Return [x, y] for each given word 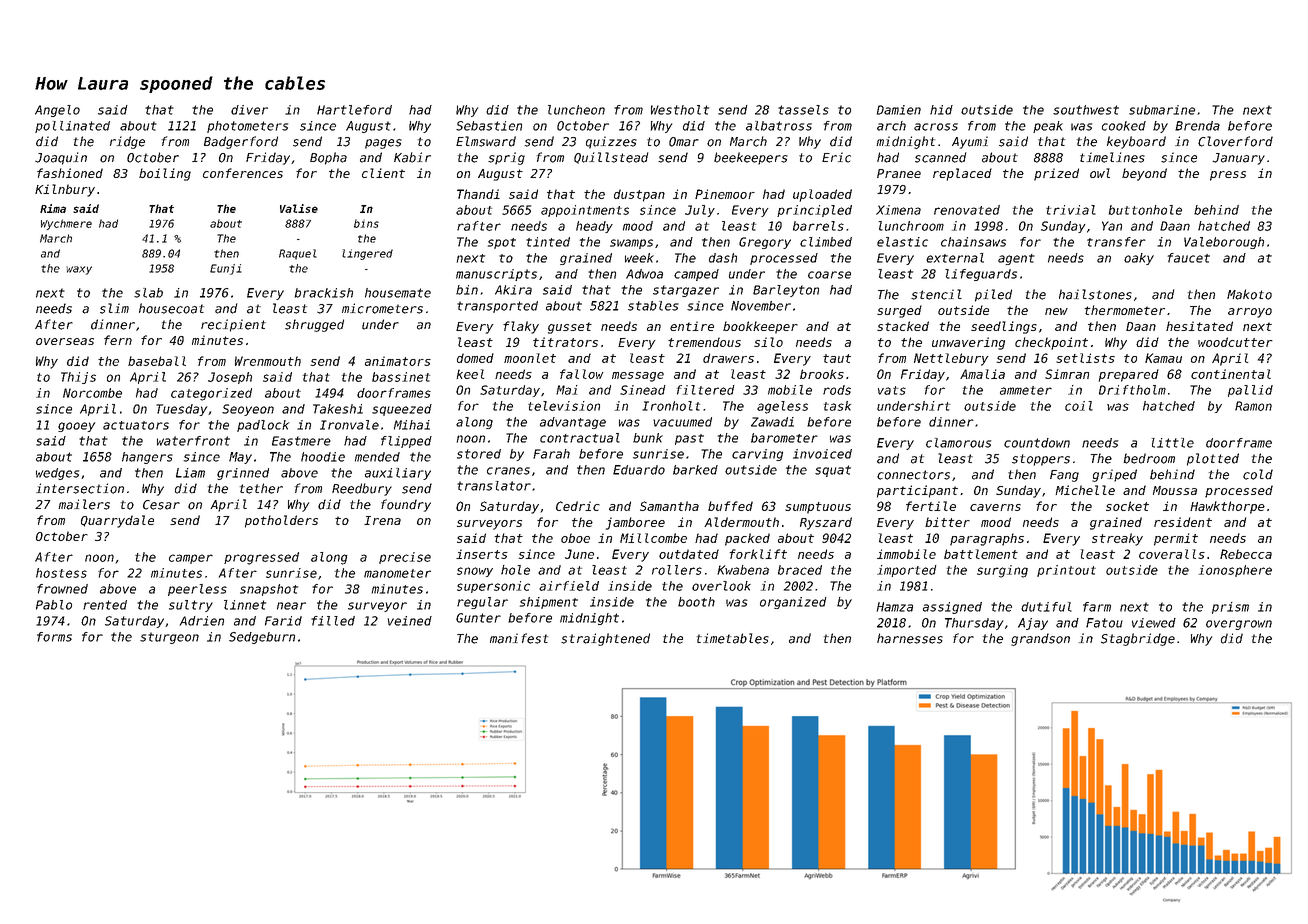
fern [118, 340]
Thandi [478, 194]
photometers [247, 127]
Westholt [680, 110]
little [1173, 443]
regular [482, 603]
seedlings [1004, 327]
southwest [1086, 110]
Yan [1112, 226]
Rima [53, 208]
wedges [57, 474]
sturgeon [169, 638]
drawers [728, 358]
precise [405, 558]
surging [1002, 571]
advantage [573, 423]
